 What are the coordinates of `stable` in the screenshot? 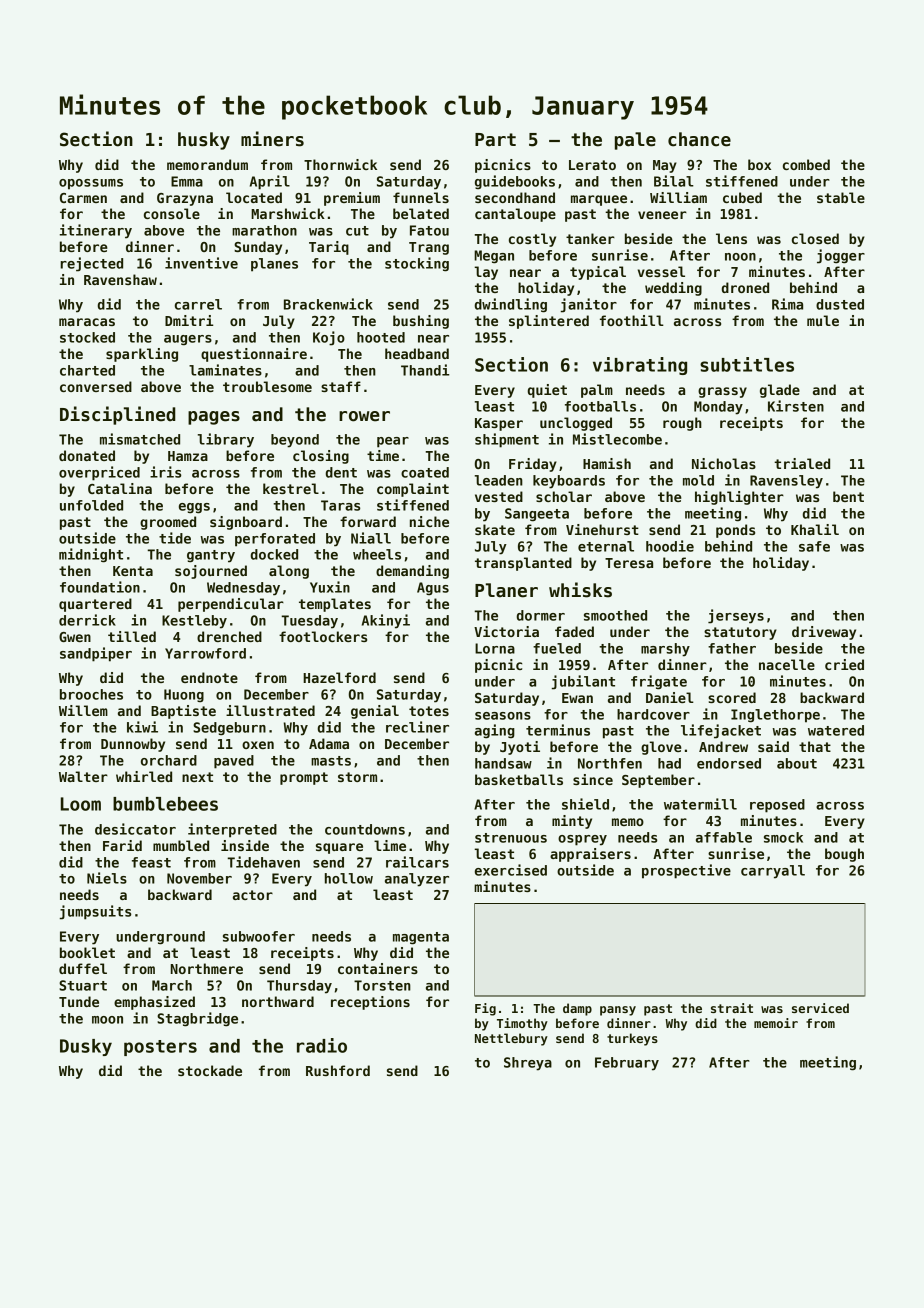 It's located at (841, 197).
